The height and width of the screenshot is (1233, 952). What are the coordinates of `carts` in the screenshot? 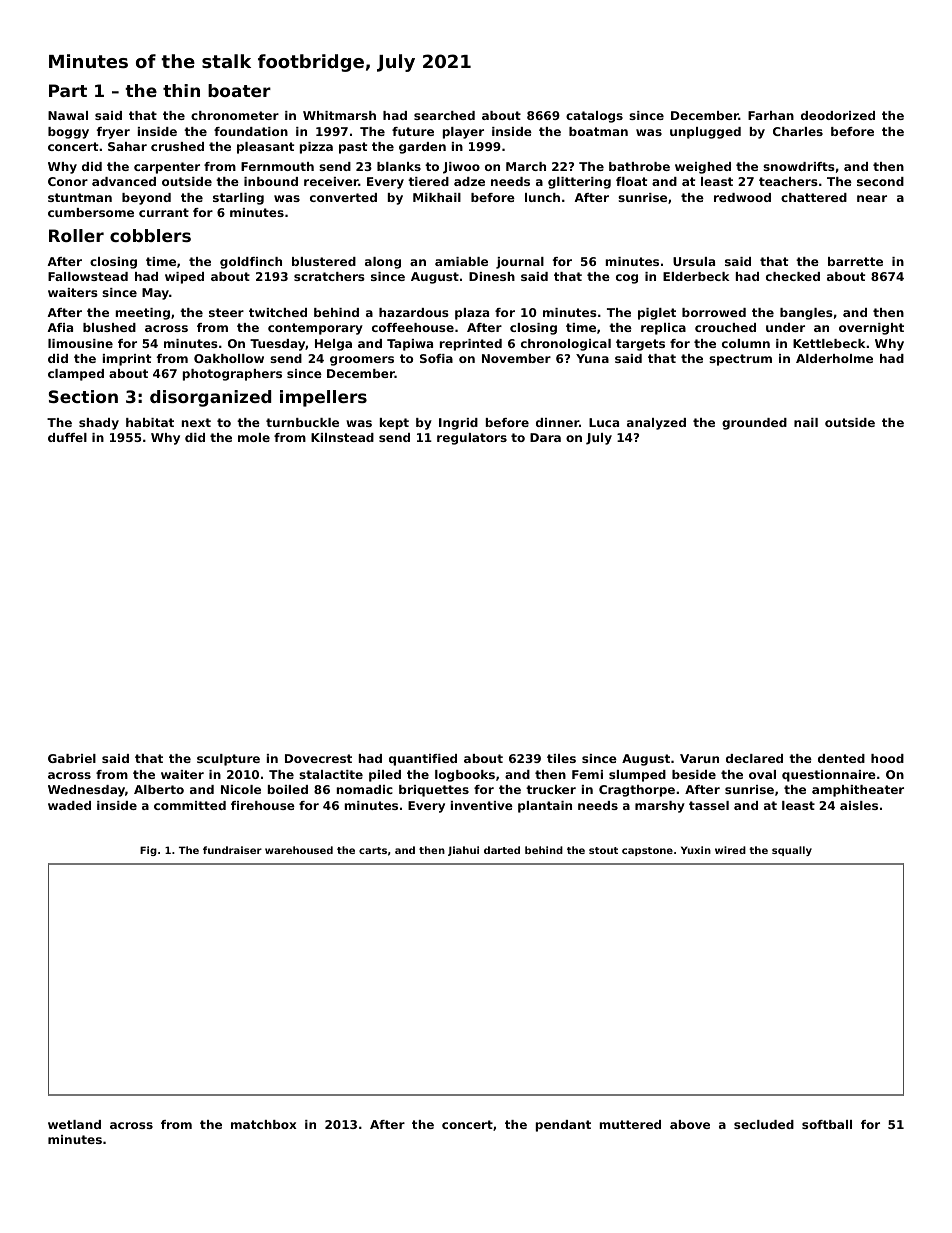 It's located at (373, 850).
